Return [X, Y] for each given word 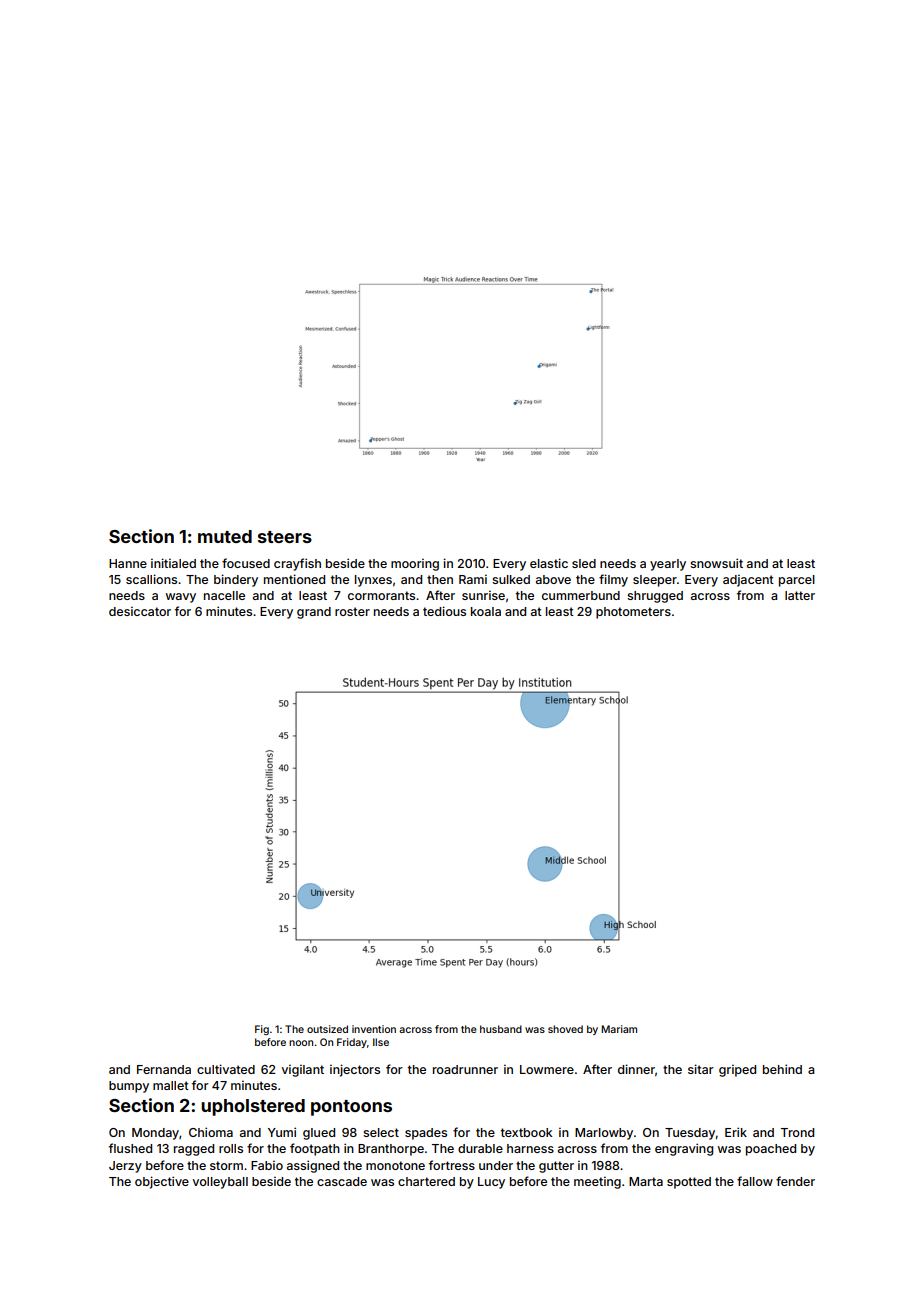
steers [285, 537]
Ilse [381, 1042]
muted [225, 536]
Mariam [619, 1029]
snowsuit [716, 563]
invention [374, 1029]
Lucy [491, 1183]
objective [162, 1182]
